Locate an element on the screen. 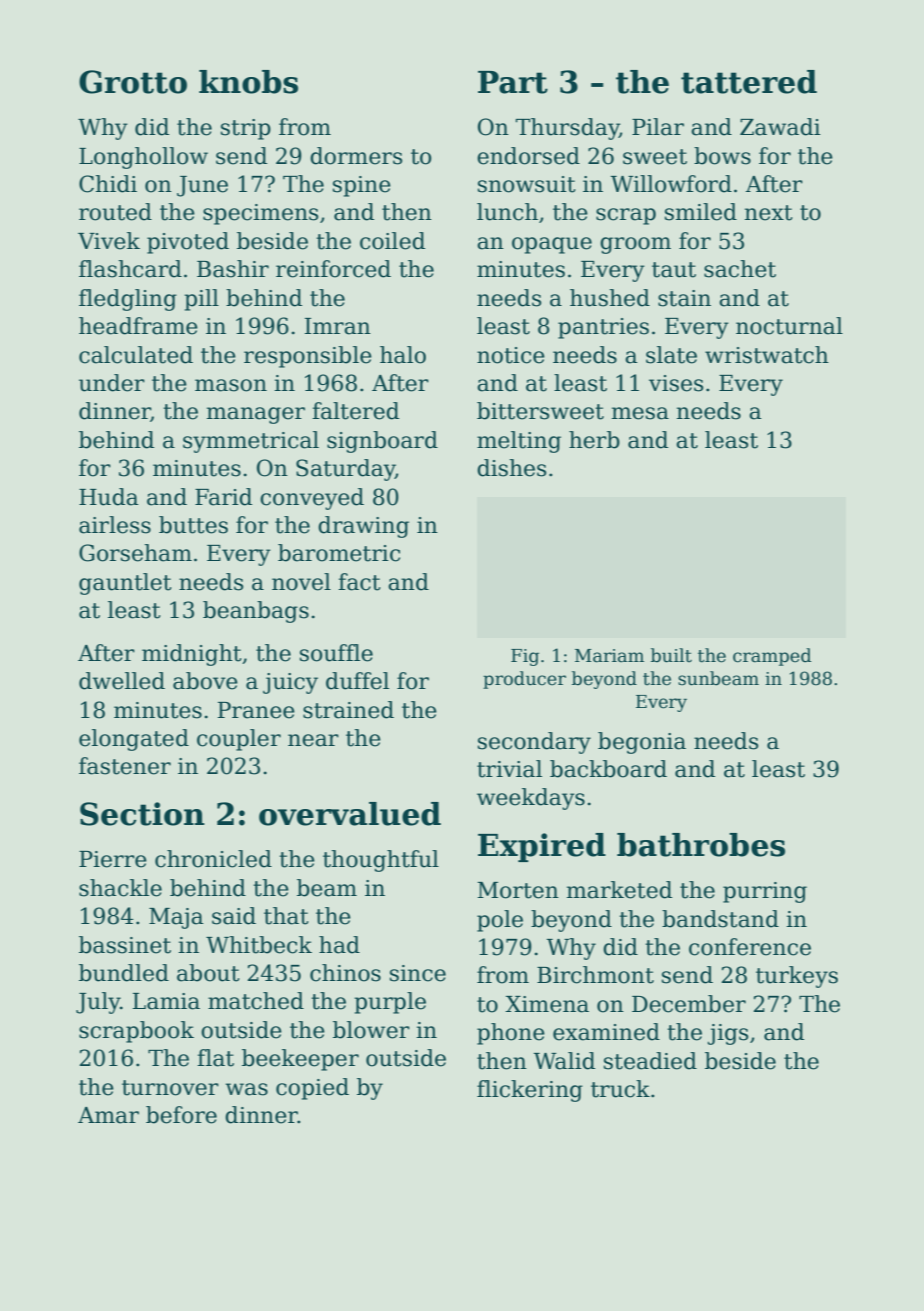  spine is located at coordinates (362, 186).
